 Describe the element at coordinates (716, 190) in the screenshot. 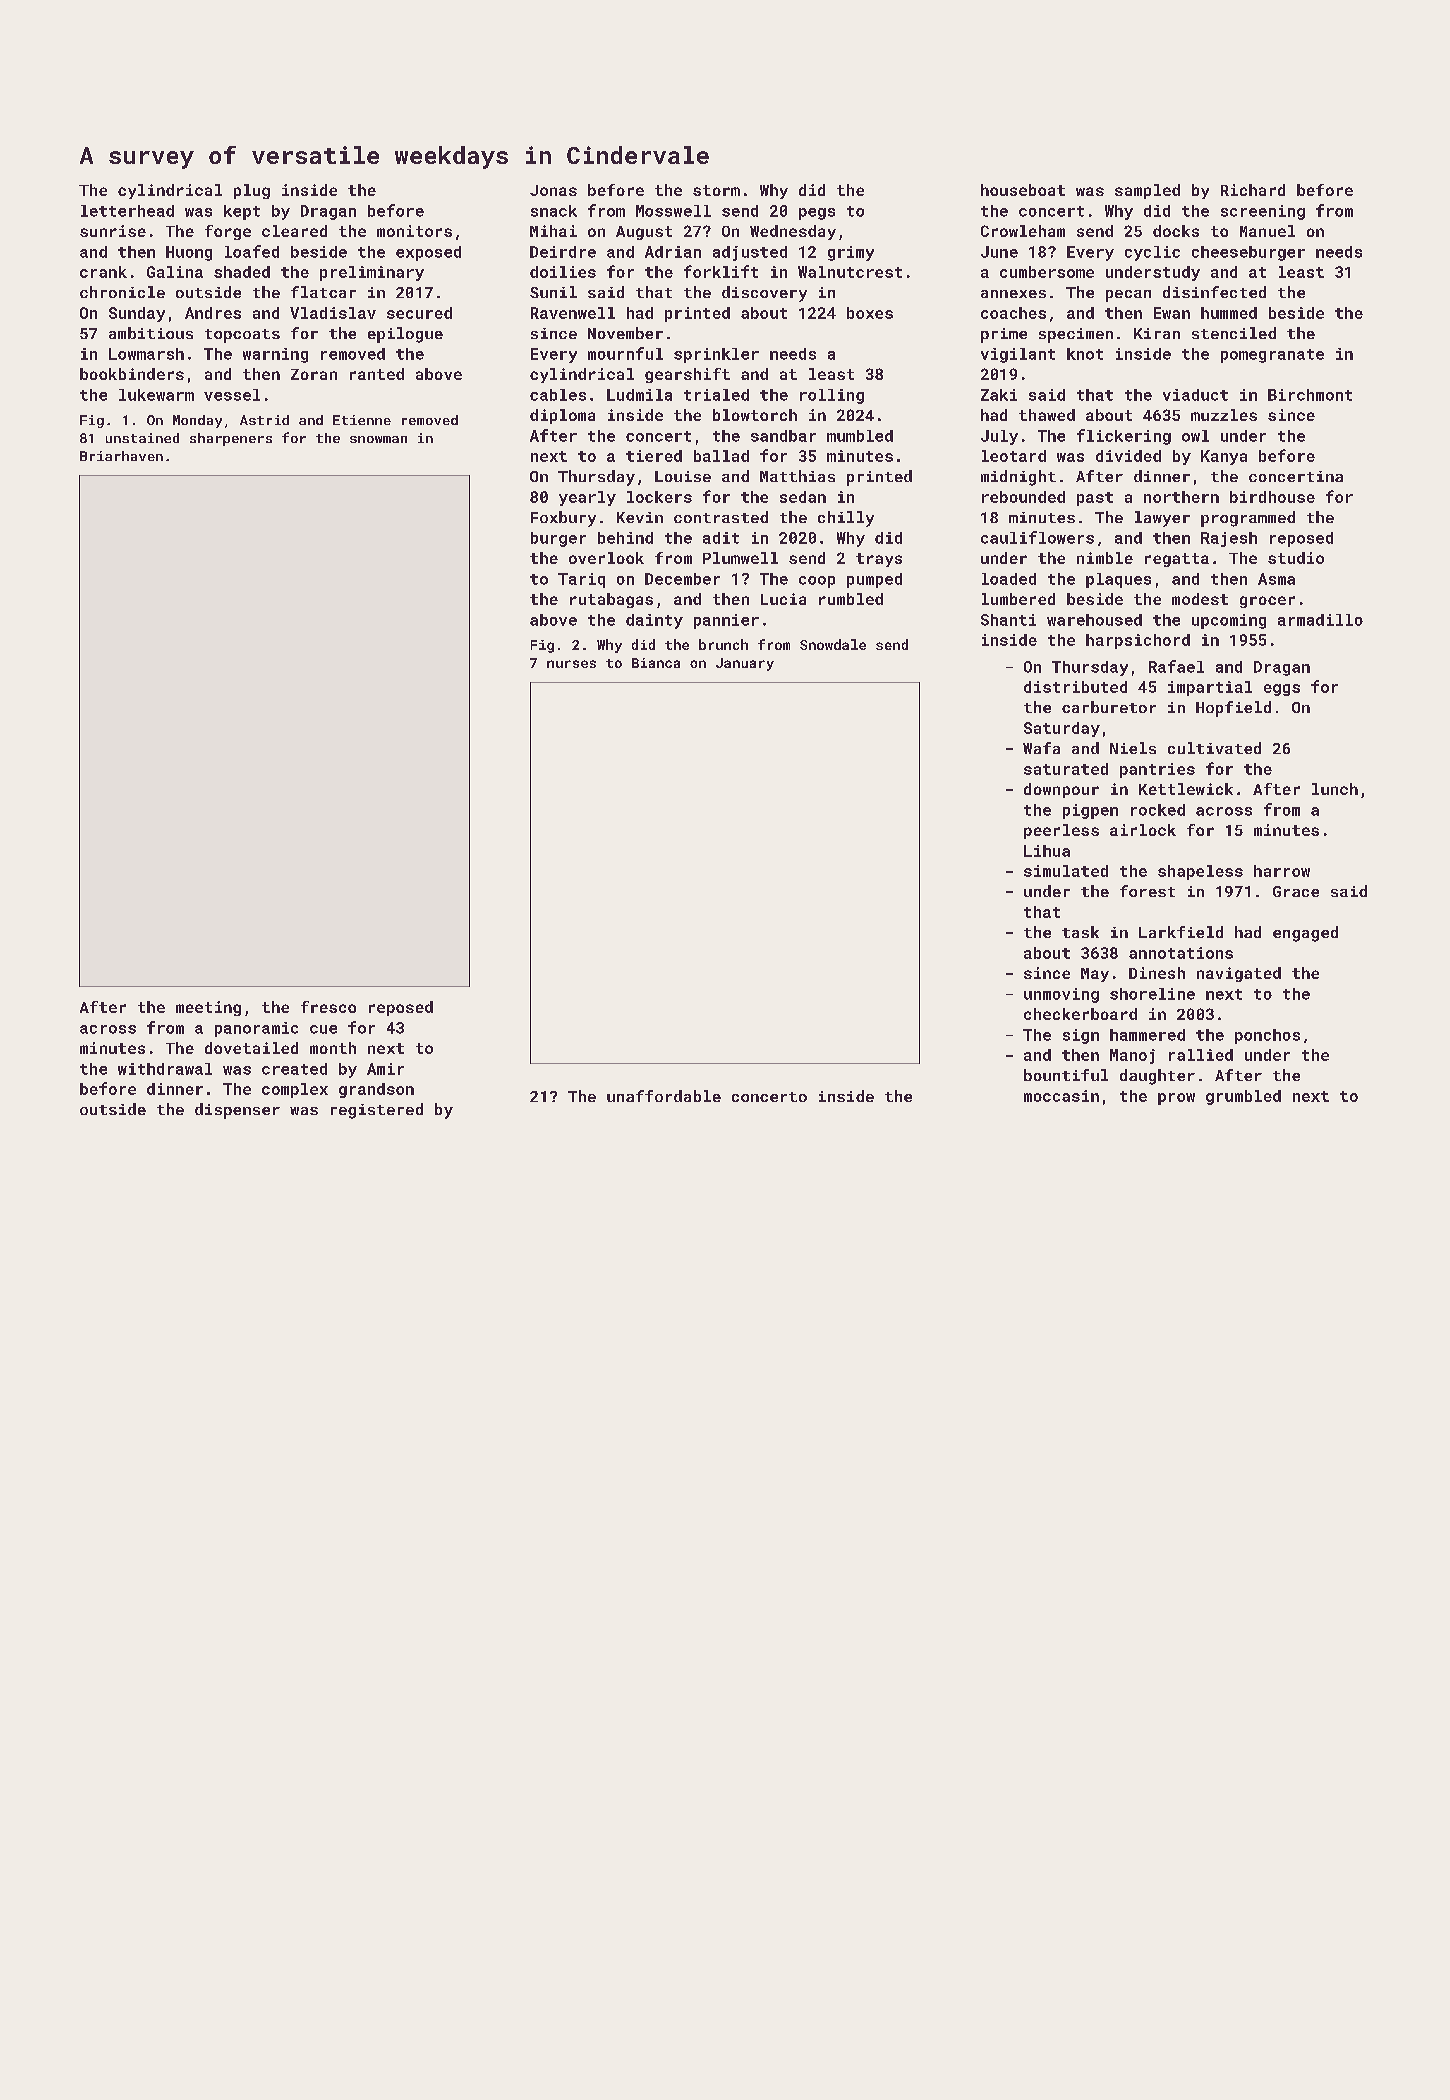

I see `storm` at that location.
